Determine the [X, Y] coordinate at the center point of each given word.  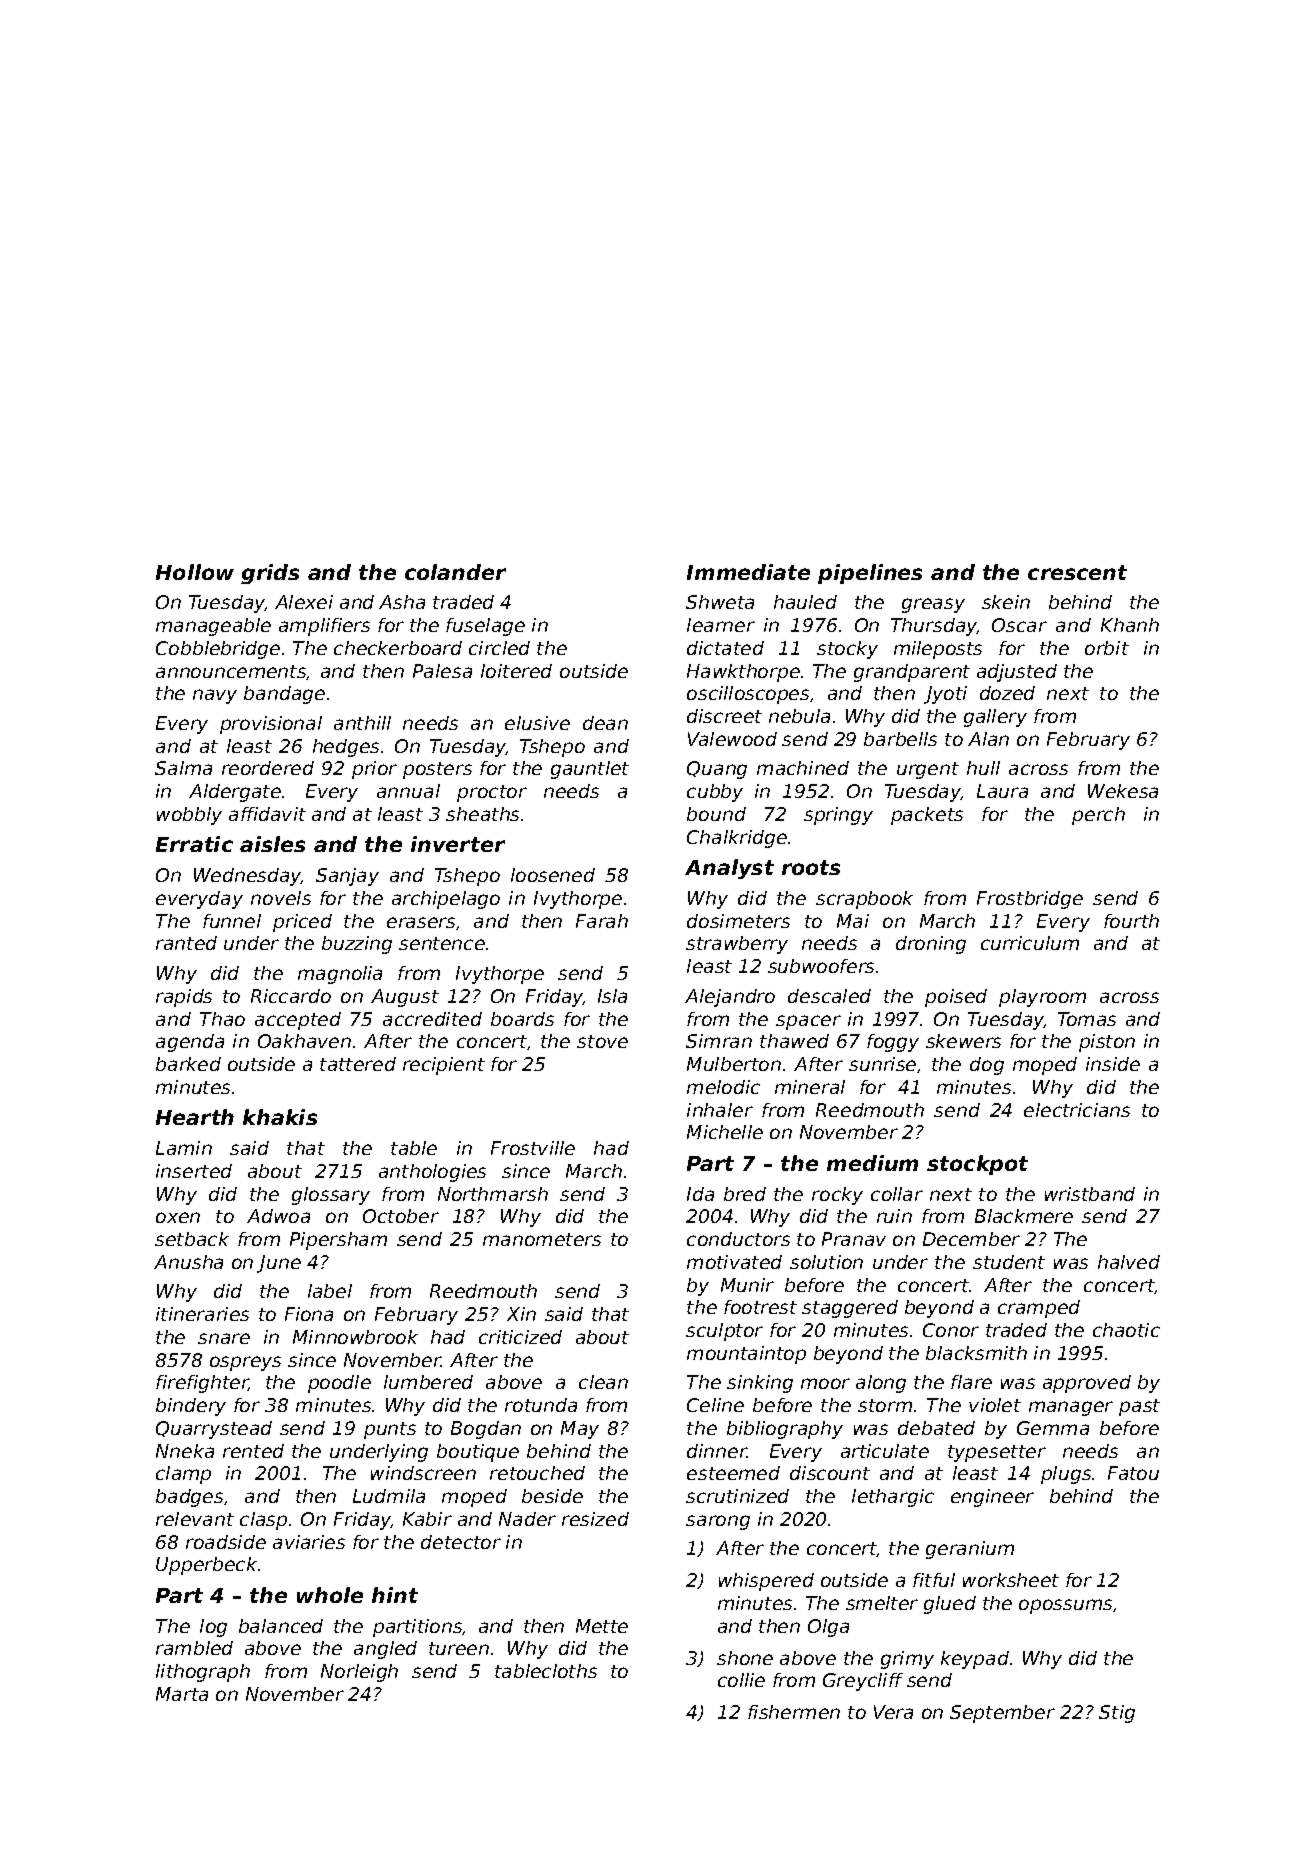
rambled [194, 1648]
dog [987, 1066]
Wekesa [1123, 791]
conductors [738, 1239]
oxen [178, 1217]
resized [595, 1519]
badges [189, 1498]
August [405, 998]
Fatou [1133, 1473]
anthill [362, 723]
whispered [766, 1582]
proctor [492, 793]
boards [522, 1019]
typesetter [997, 1453]
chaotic [1126, 1330]
